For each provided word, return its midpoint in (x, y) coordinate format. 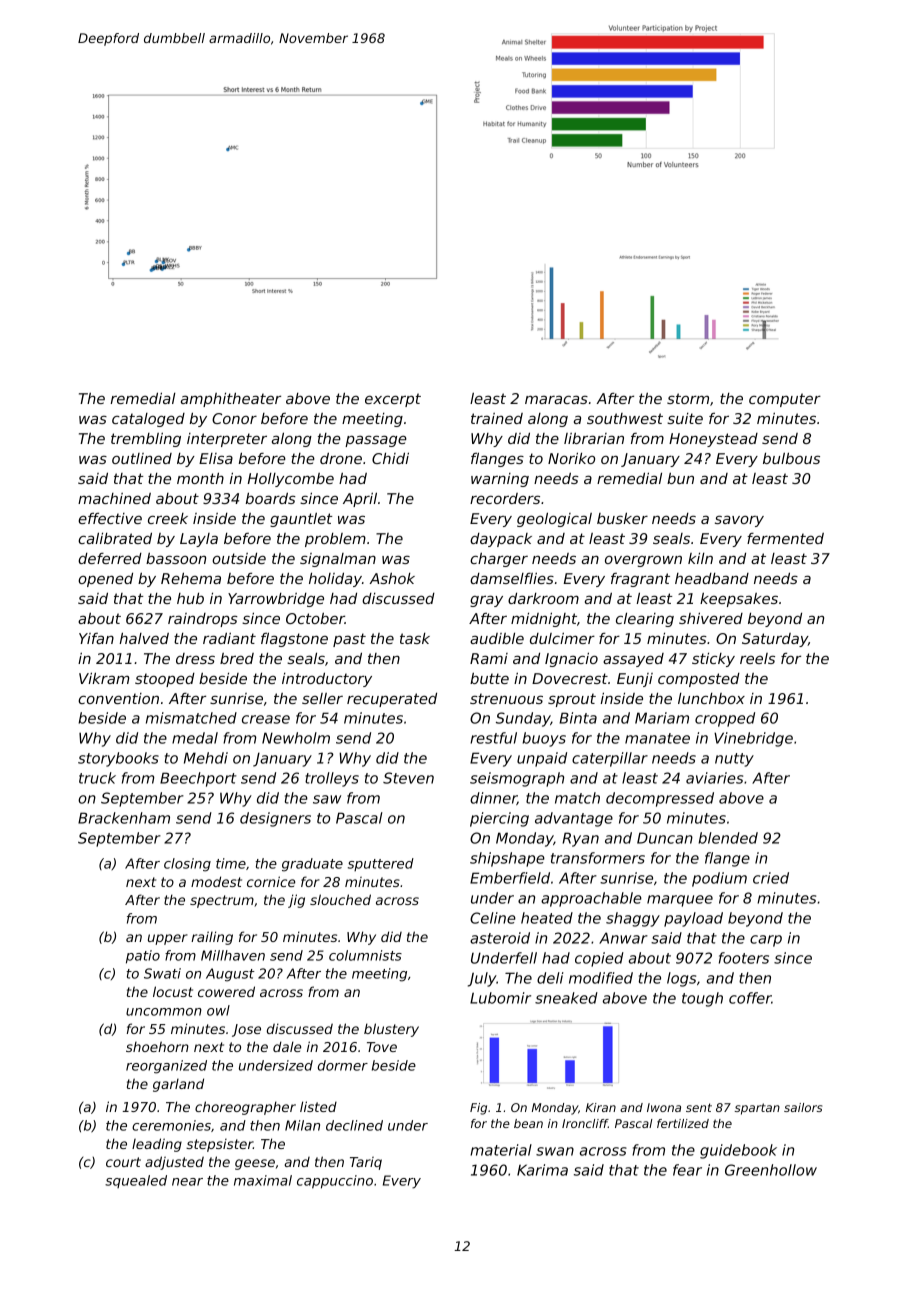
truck (97, 778)
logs (681, 979)
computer (785, 400)
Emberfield (510, 878)
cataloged (148, 420)
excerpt (393, 400)
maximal (263, 1180)
